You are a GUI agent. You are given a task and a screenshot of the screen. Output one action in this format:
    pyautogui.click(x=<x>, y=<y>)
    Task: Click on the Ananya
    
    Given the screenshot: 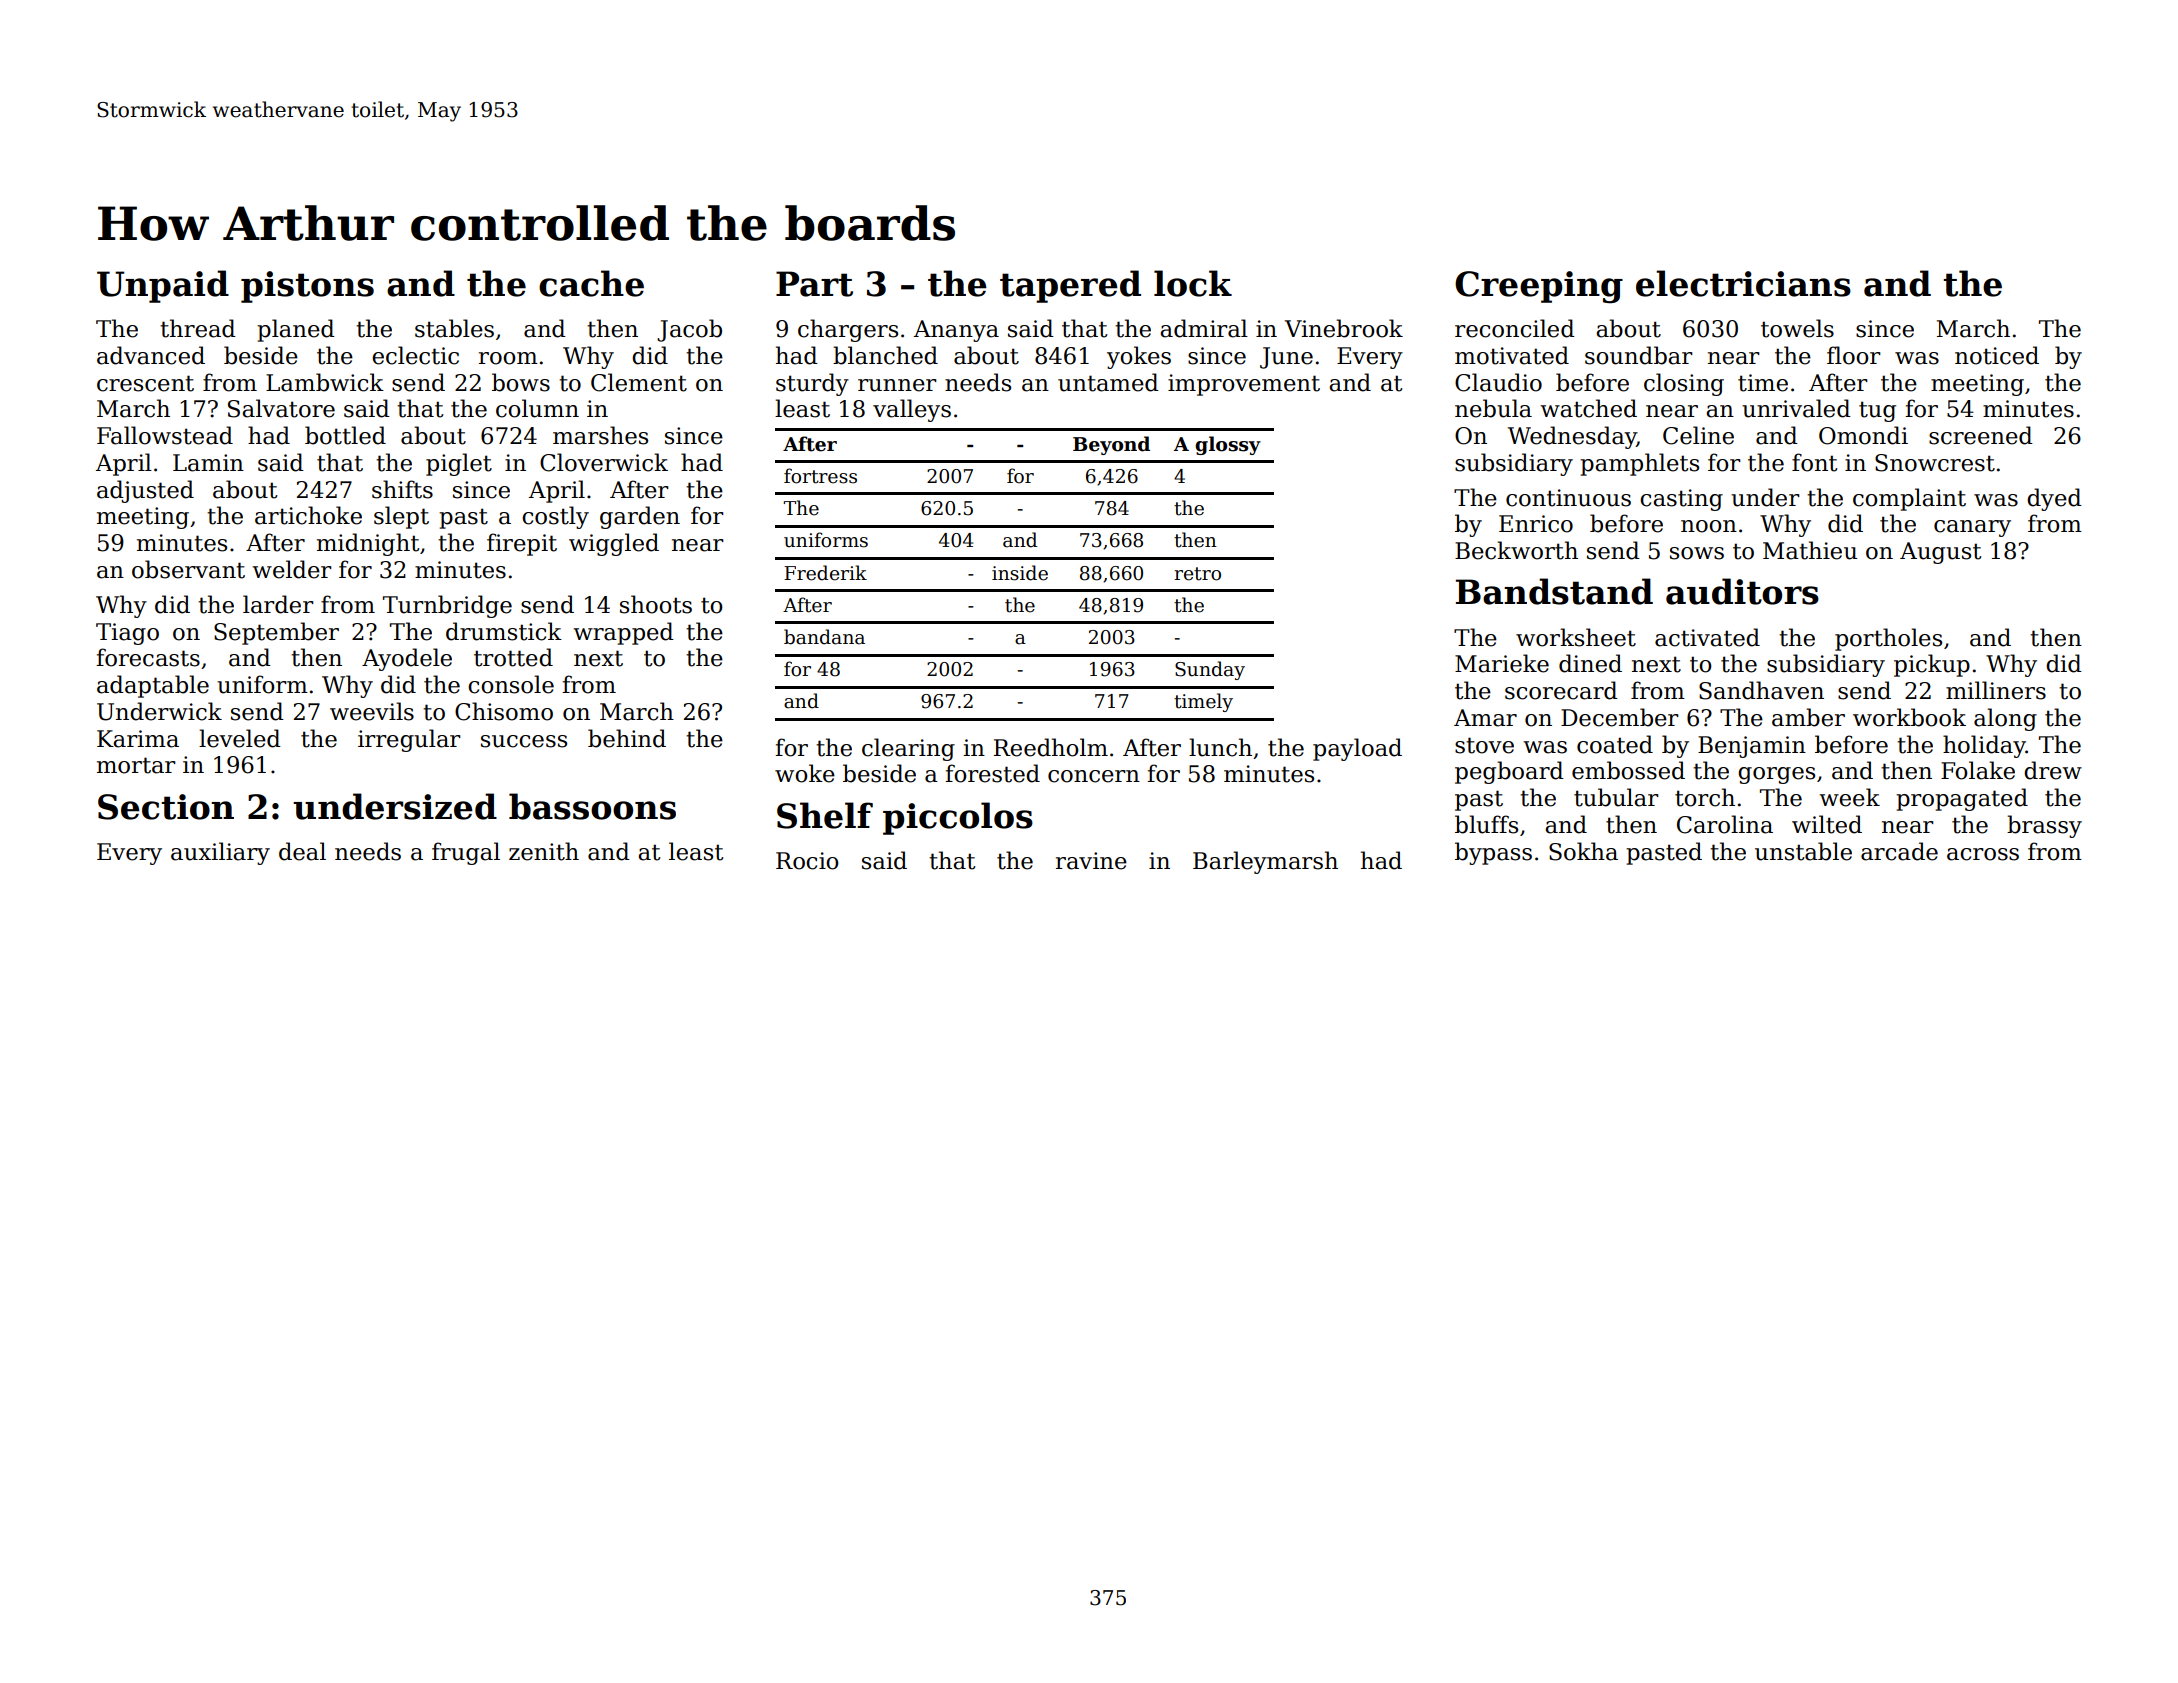 What is the action you would take?
    pyautogui.click(x=956, y=331)
